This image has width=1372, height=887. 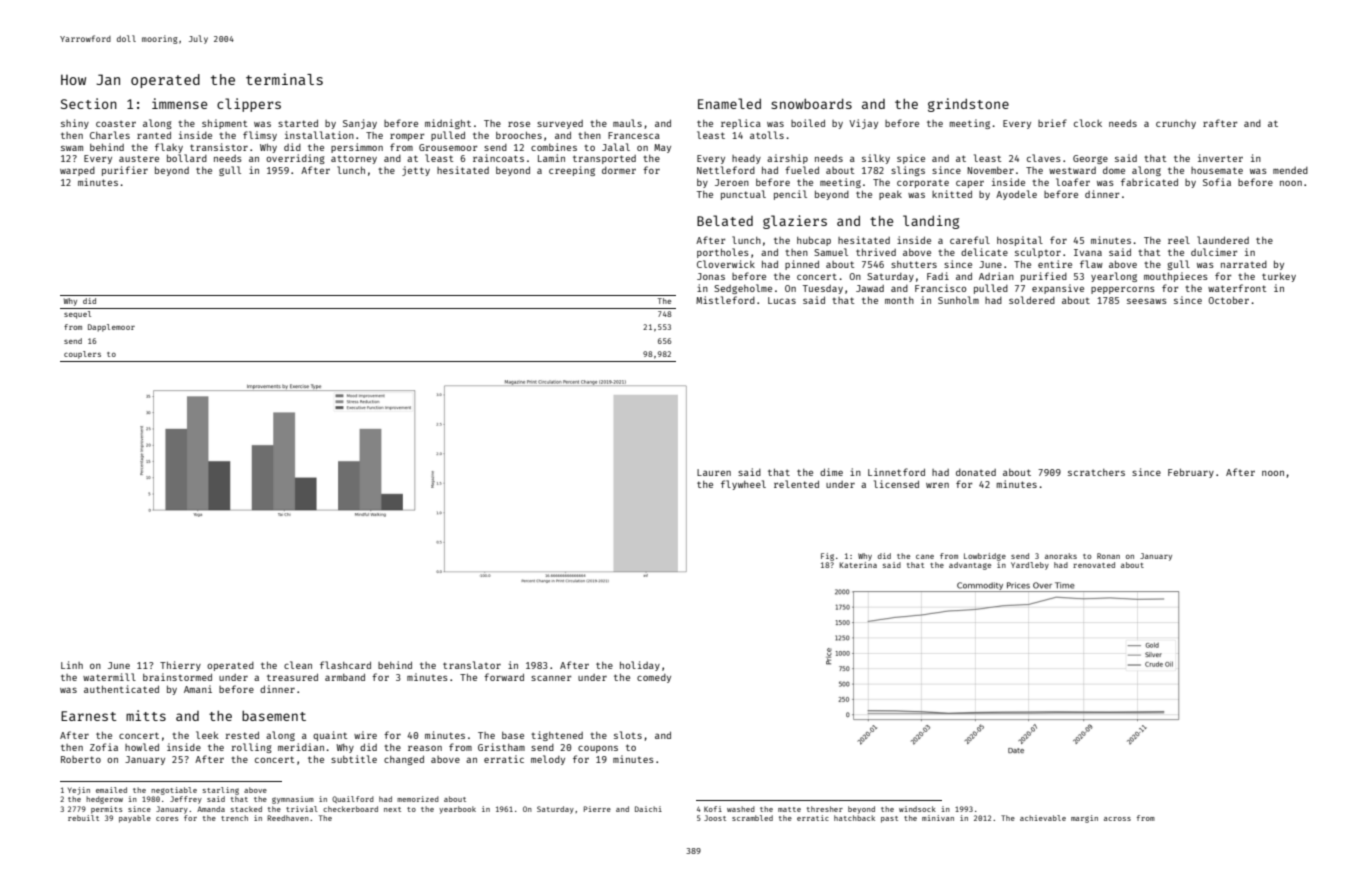 What do you see at coordinates (917, 809) in the image?
I see `windsock` at bounding box center [917, 809].
